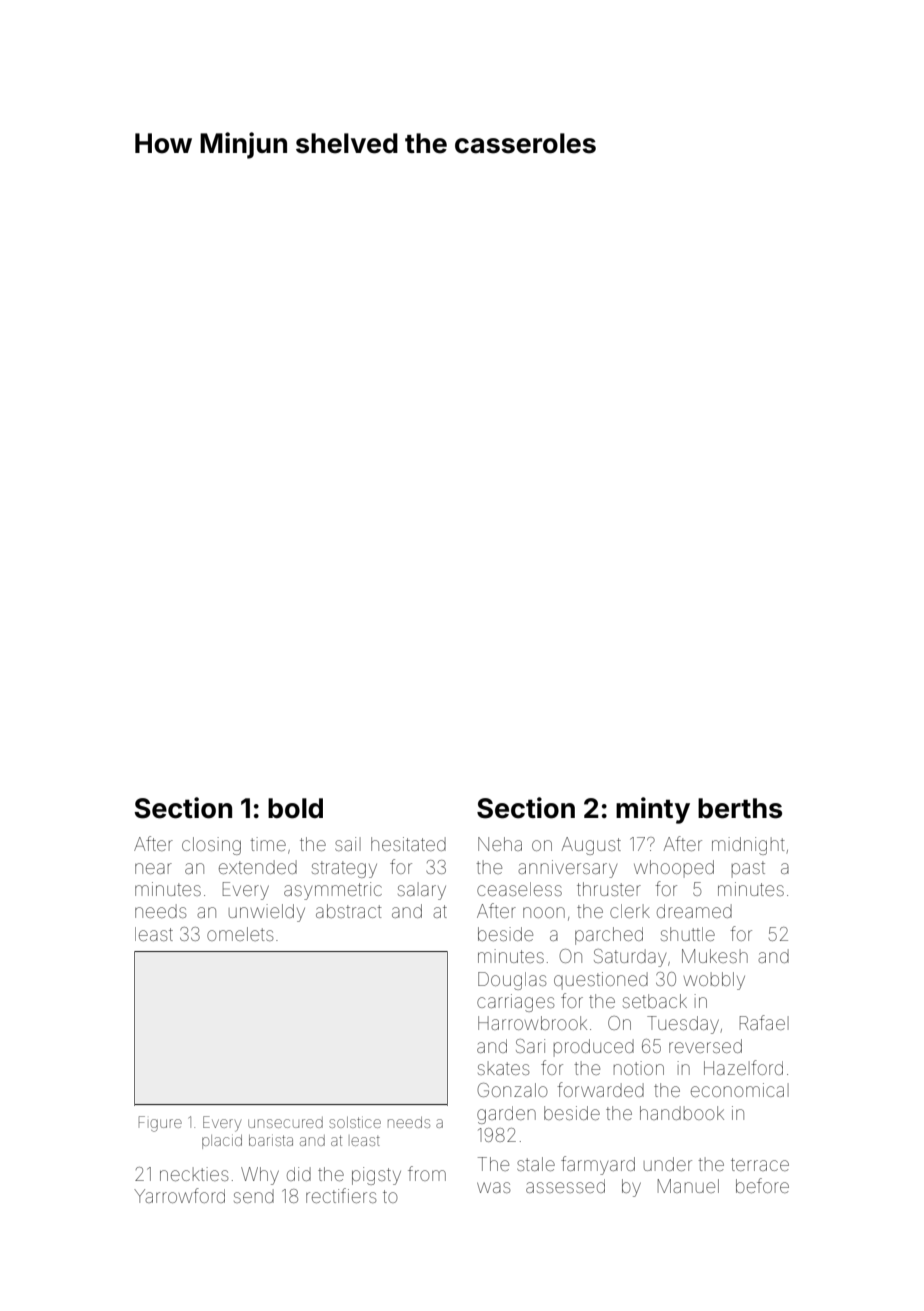 Image resolution: width=924 pixels, height=1311 pixels. What do you see at coordinates (740, 808) in the document?
I see `berths` at bounding box center [740, 808].
